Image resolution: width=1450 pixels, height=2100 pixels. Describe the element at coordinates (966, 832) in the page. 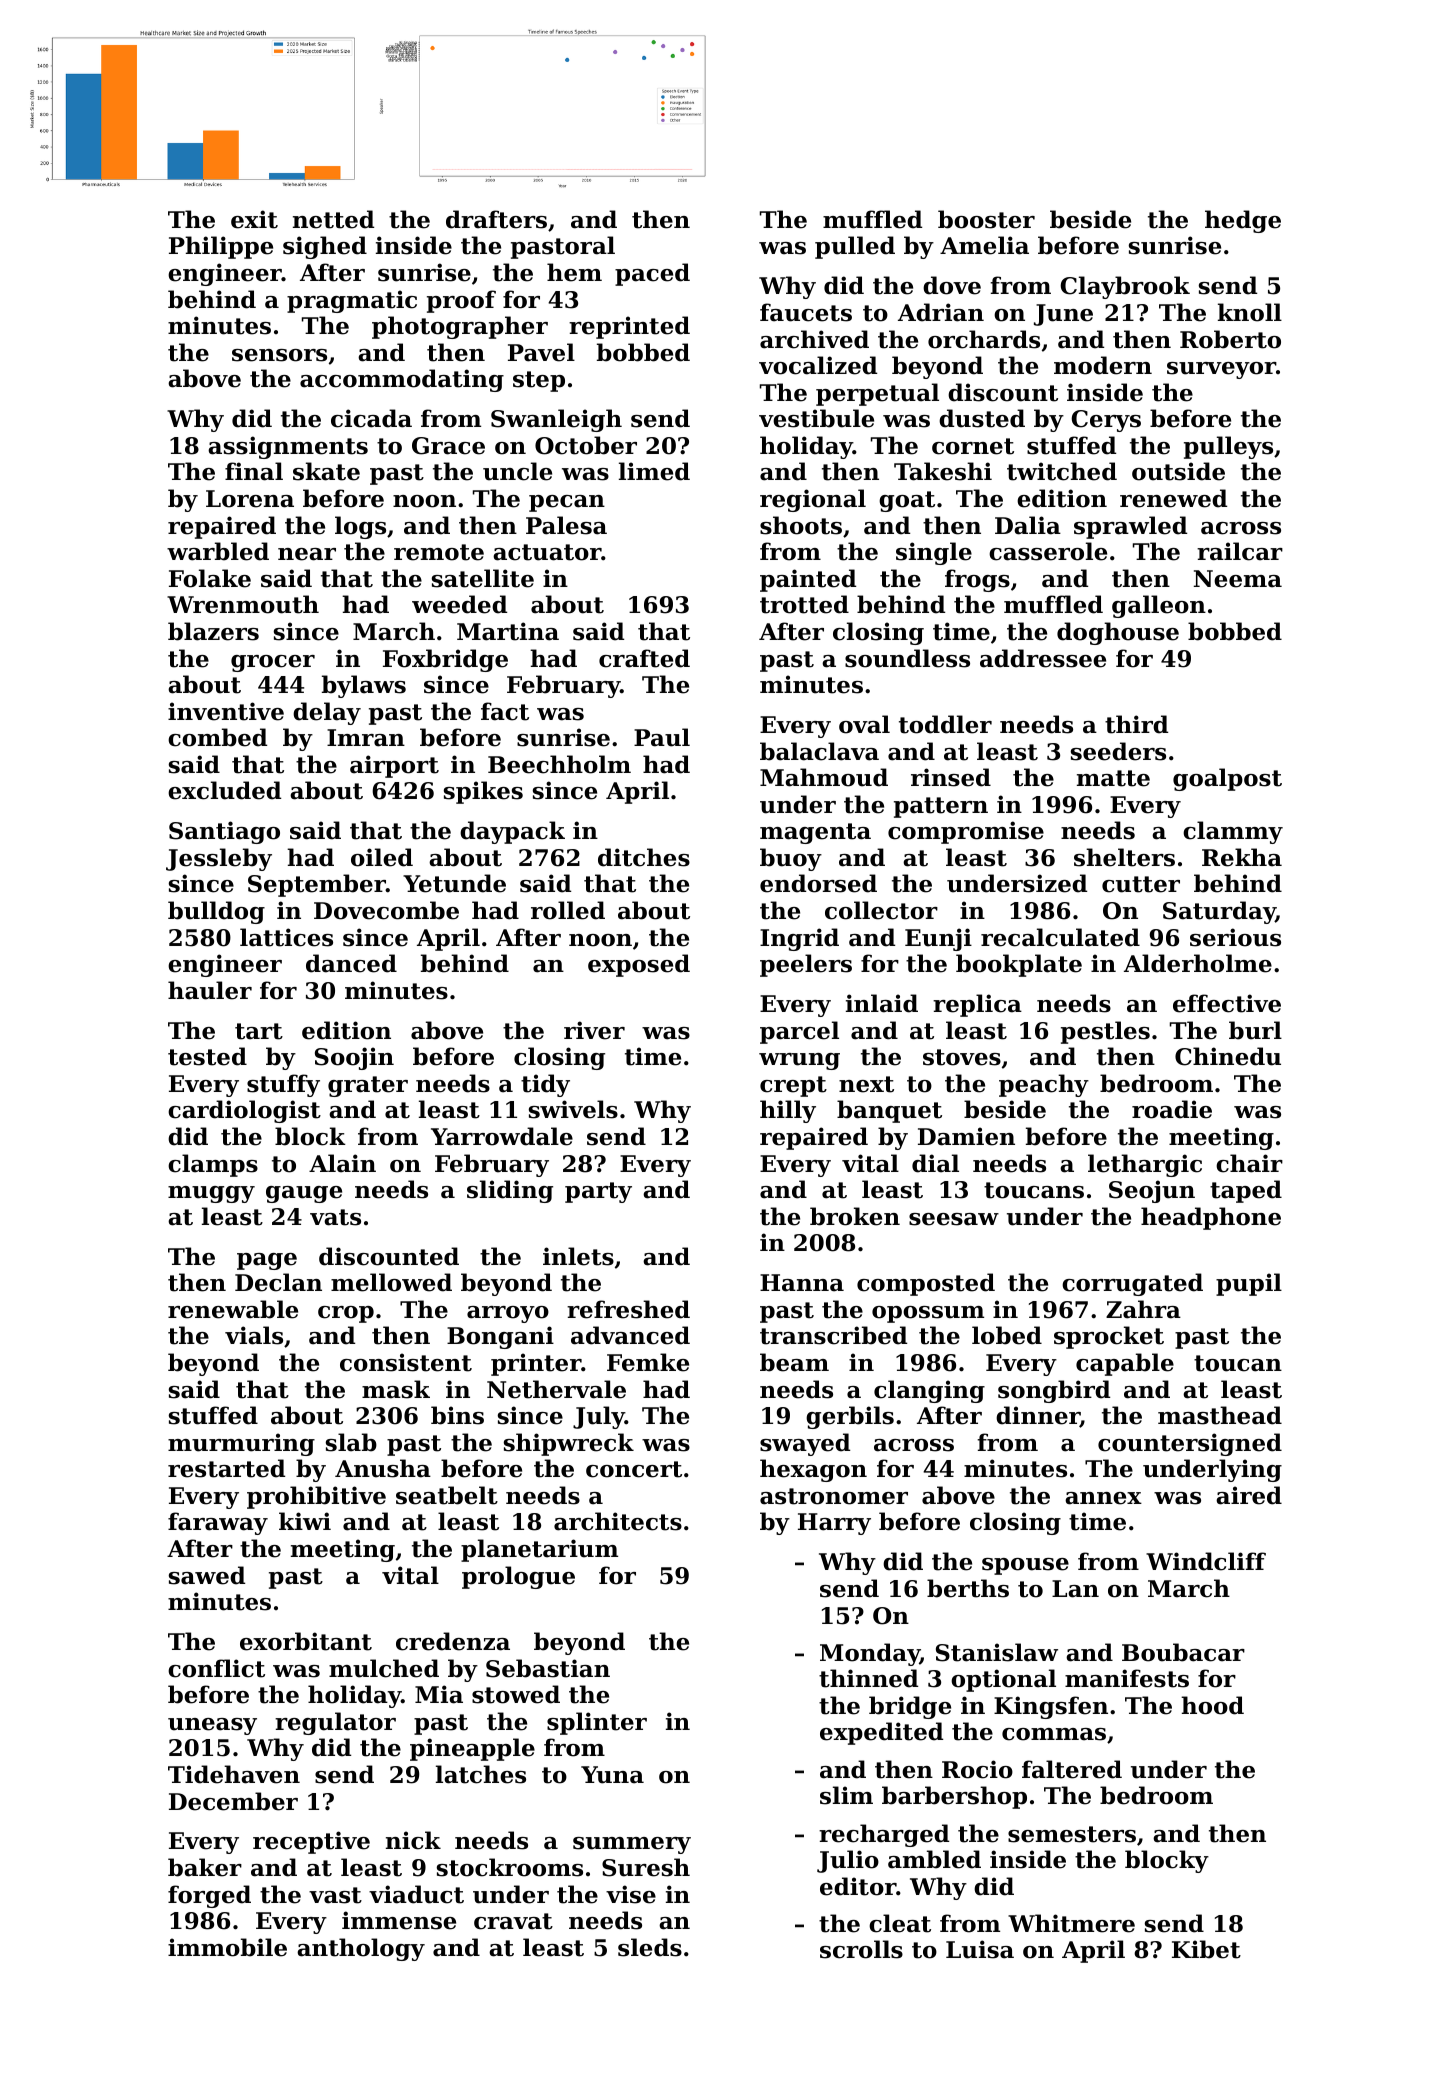

I see `compromise` at that location.
